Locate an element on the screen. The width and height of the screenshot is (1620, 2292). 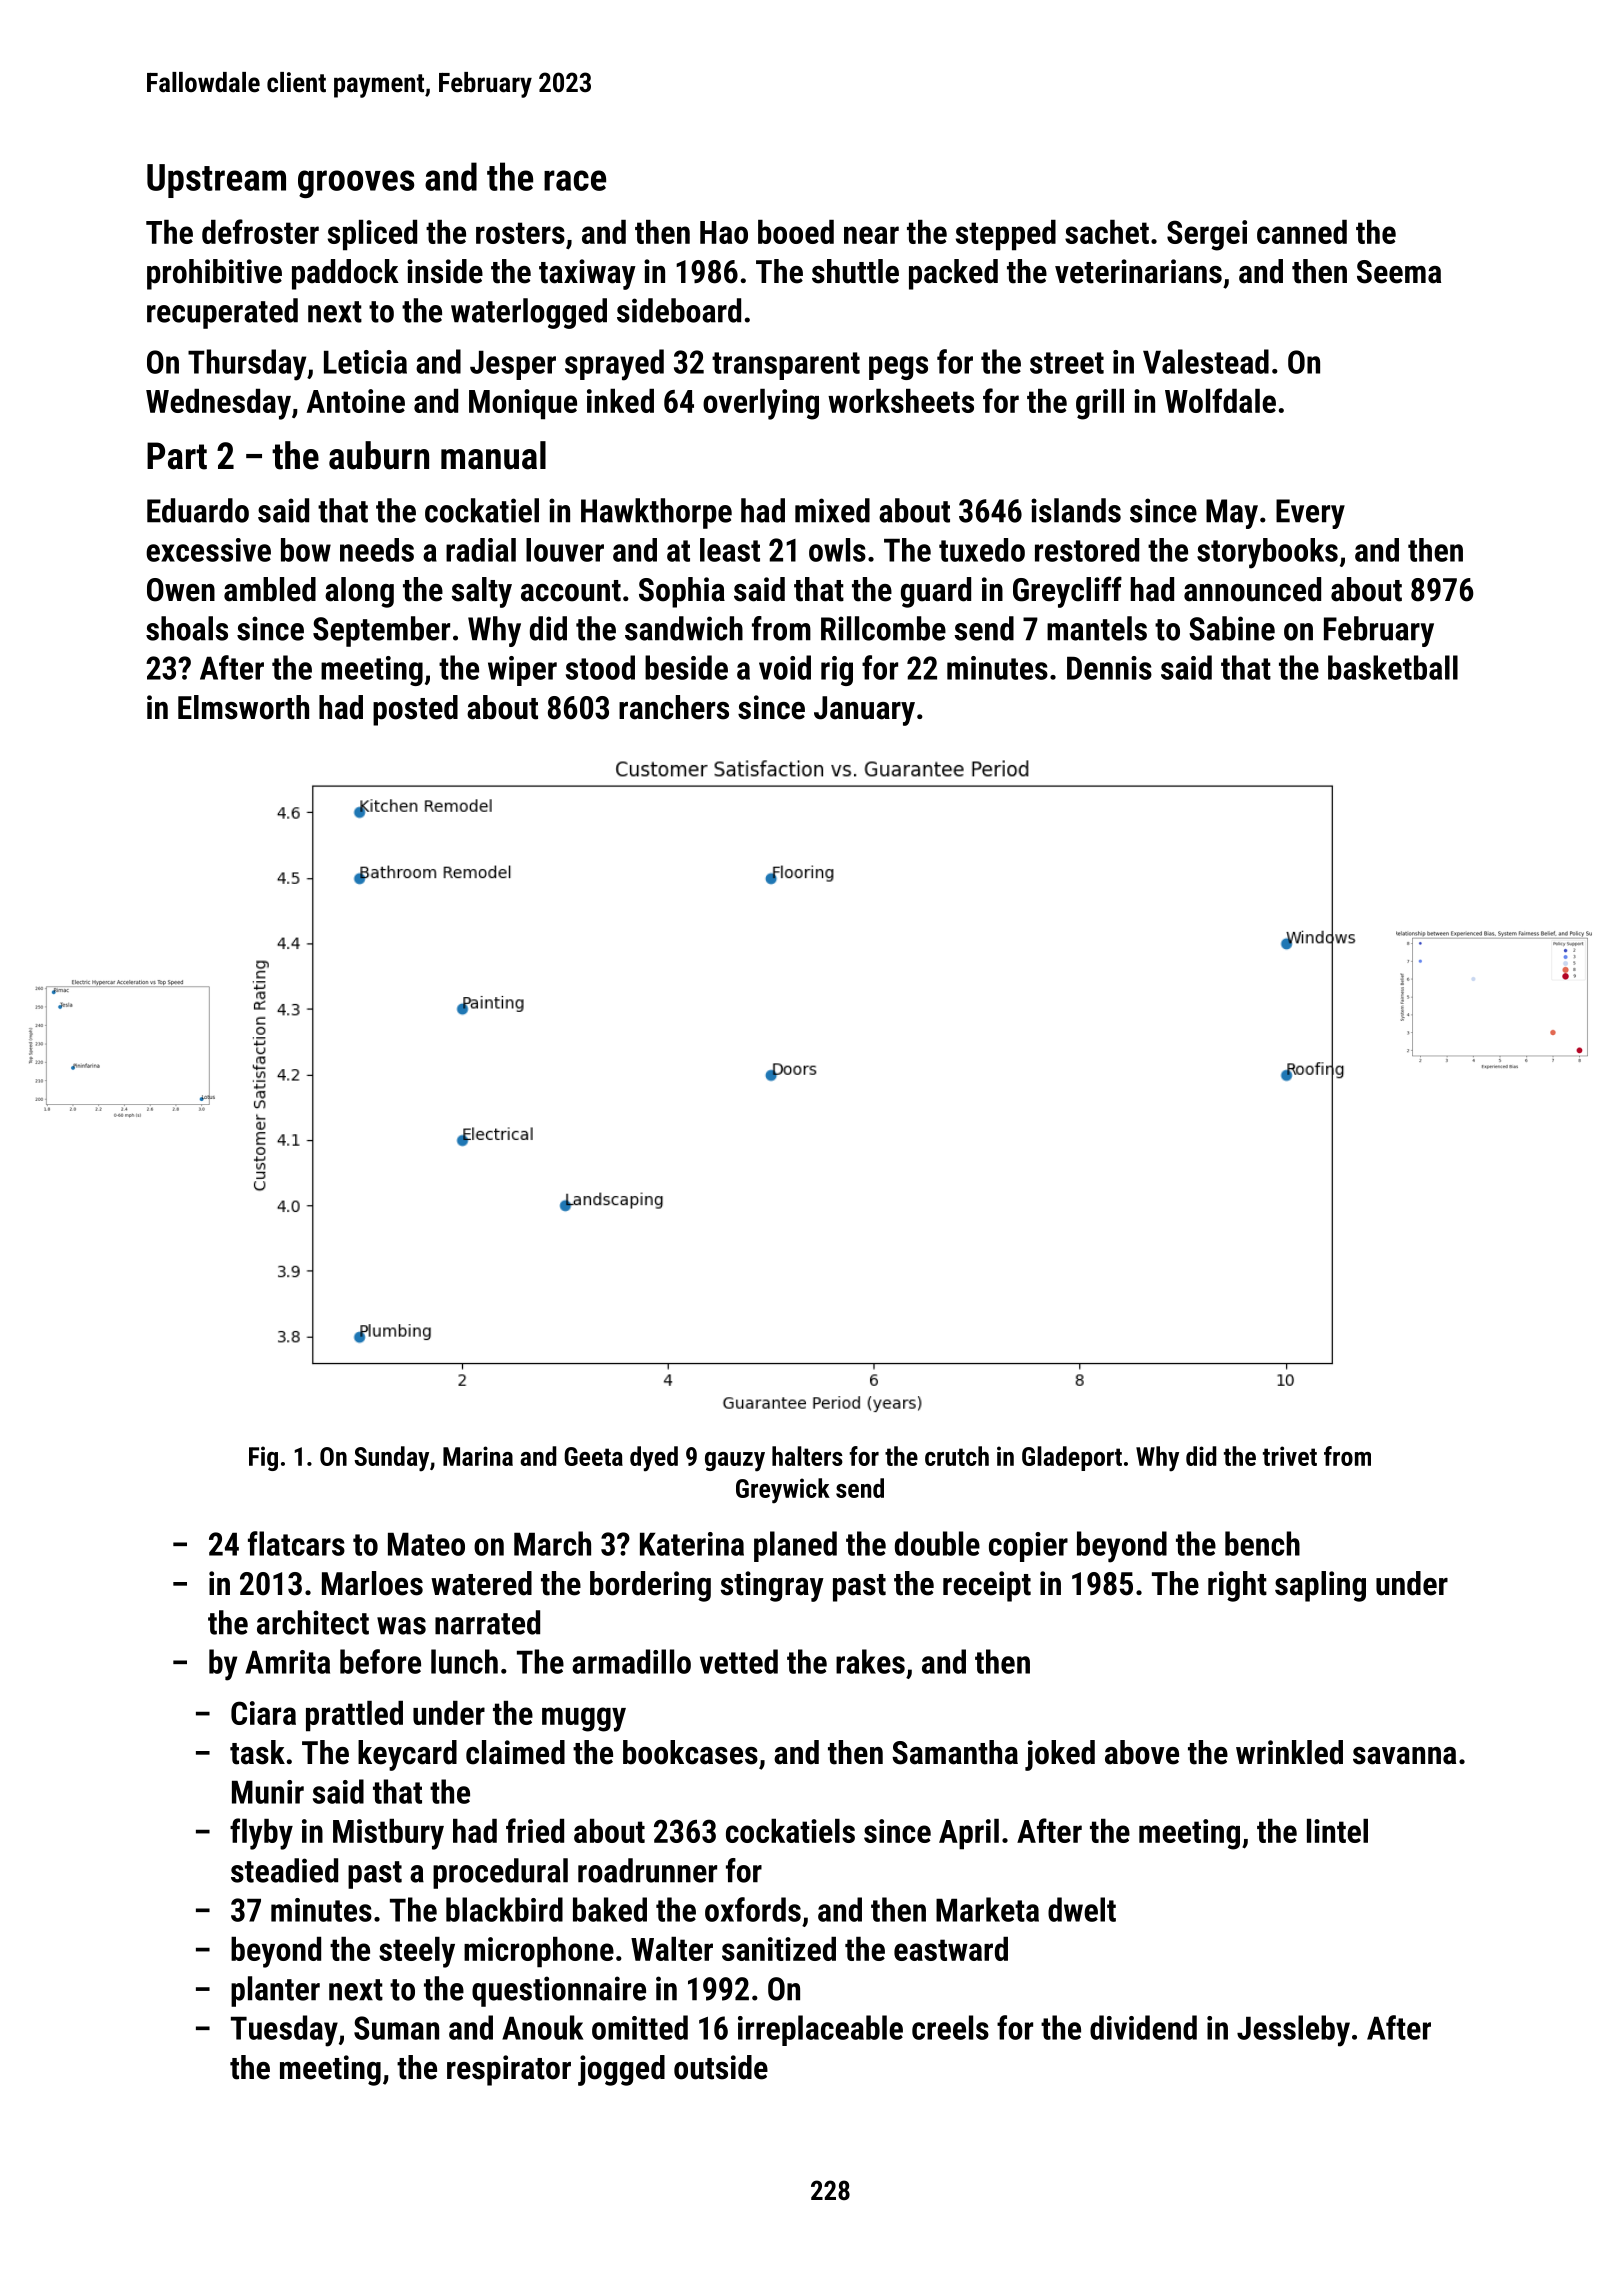
Hao is located at coordinates (724, 232).
